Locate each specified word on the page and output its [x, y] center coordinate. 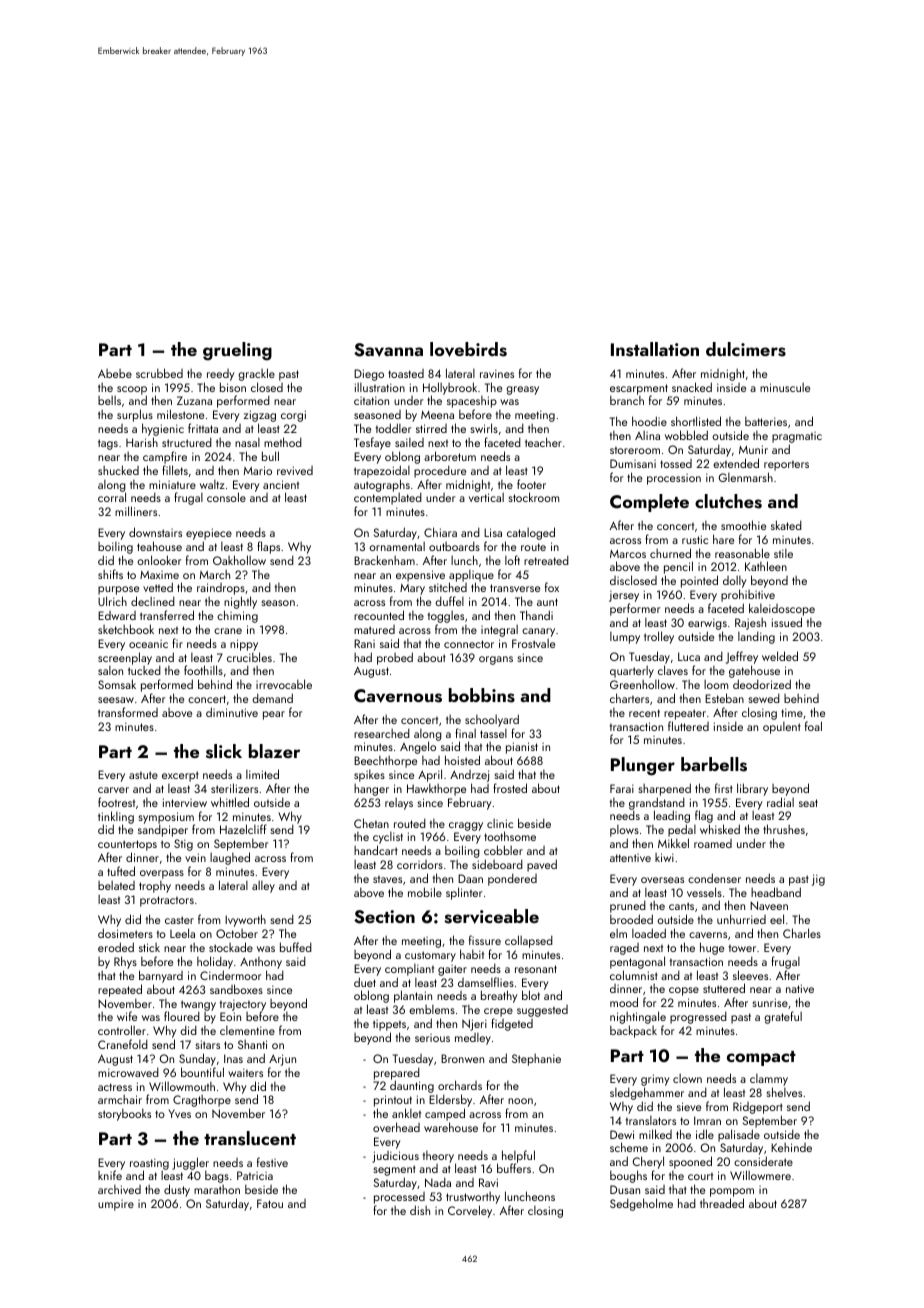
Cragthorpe [202, 1101]
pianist [522, 748]
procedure [440, 471]
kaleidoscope [782, 609]
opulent [782, 728]
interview [185, 802]
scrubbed [159, 373]
